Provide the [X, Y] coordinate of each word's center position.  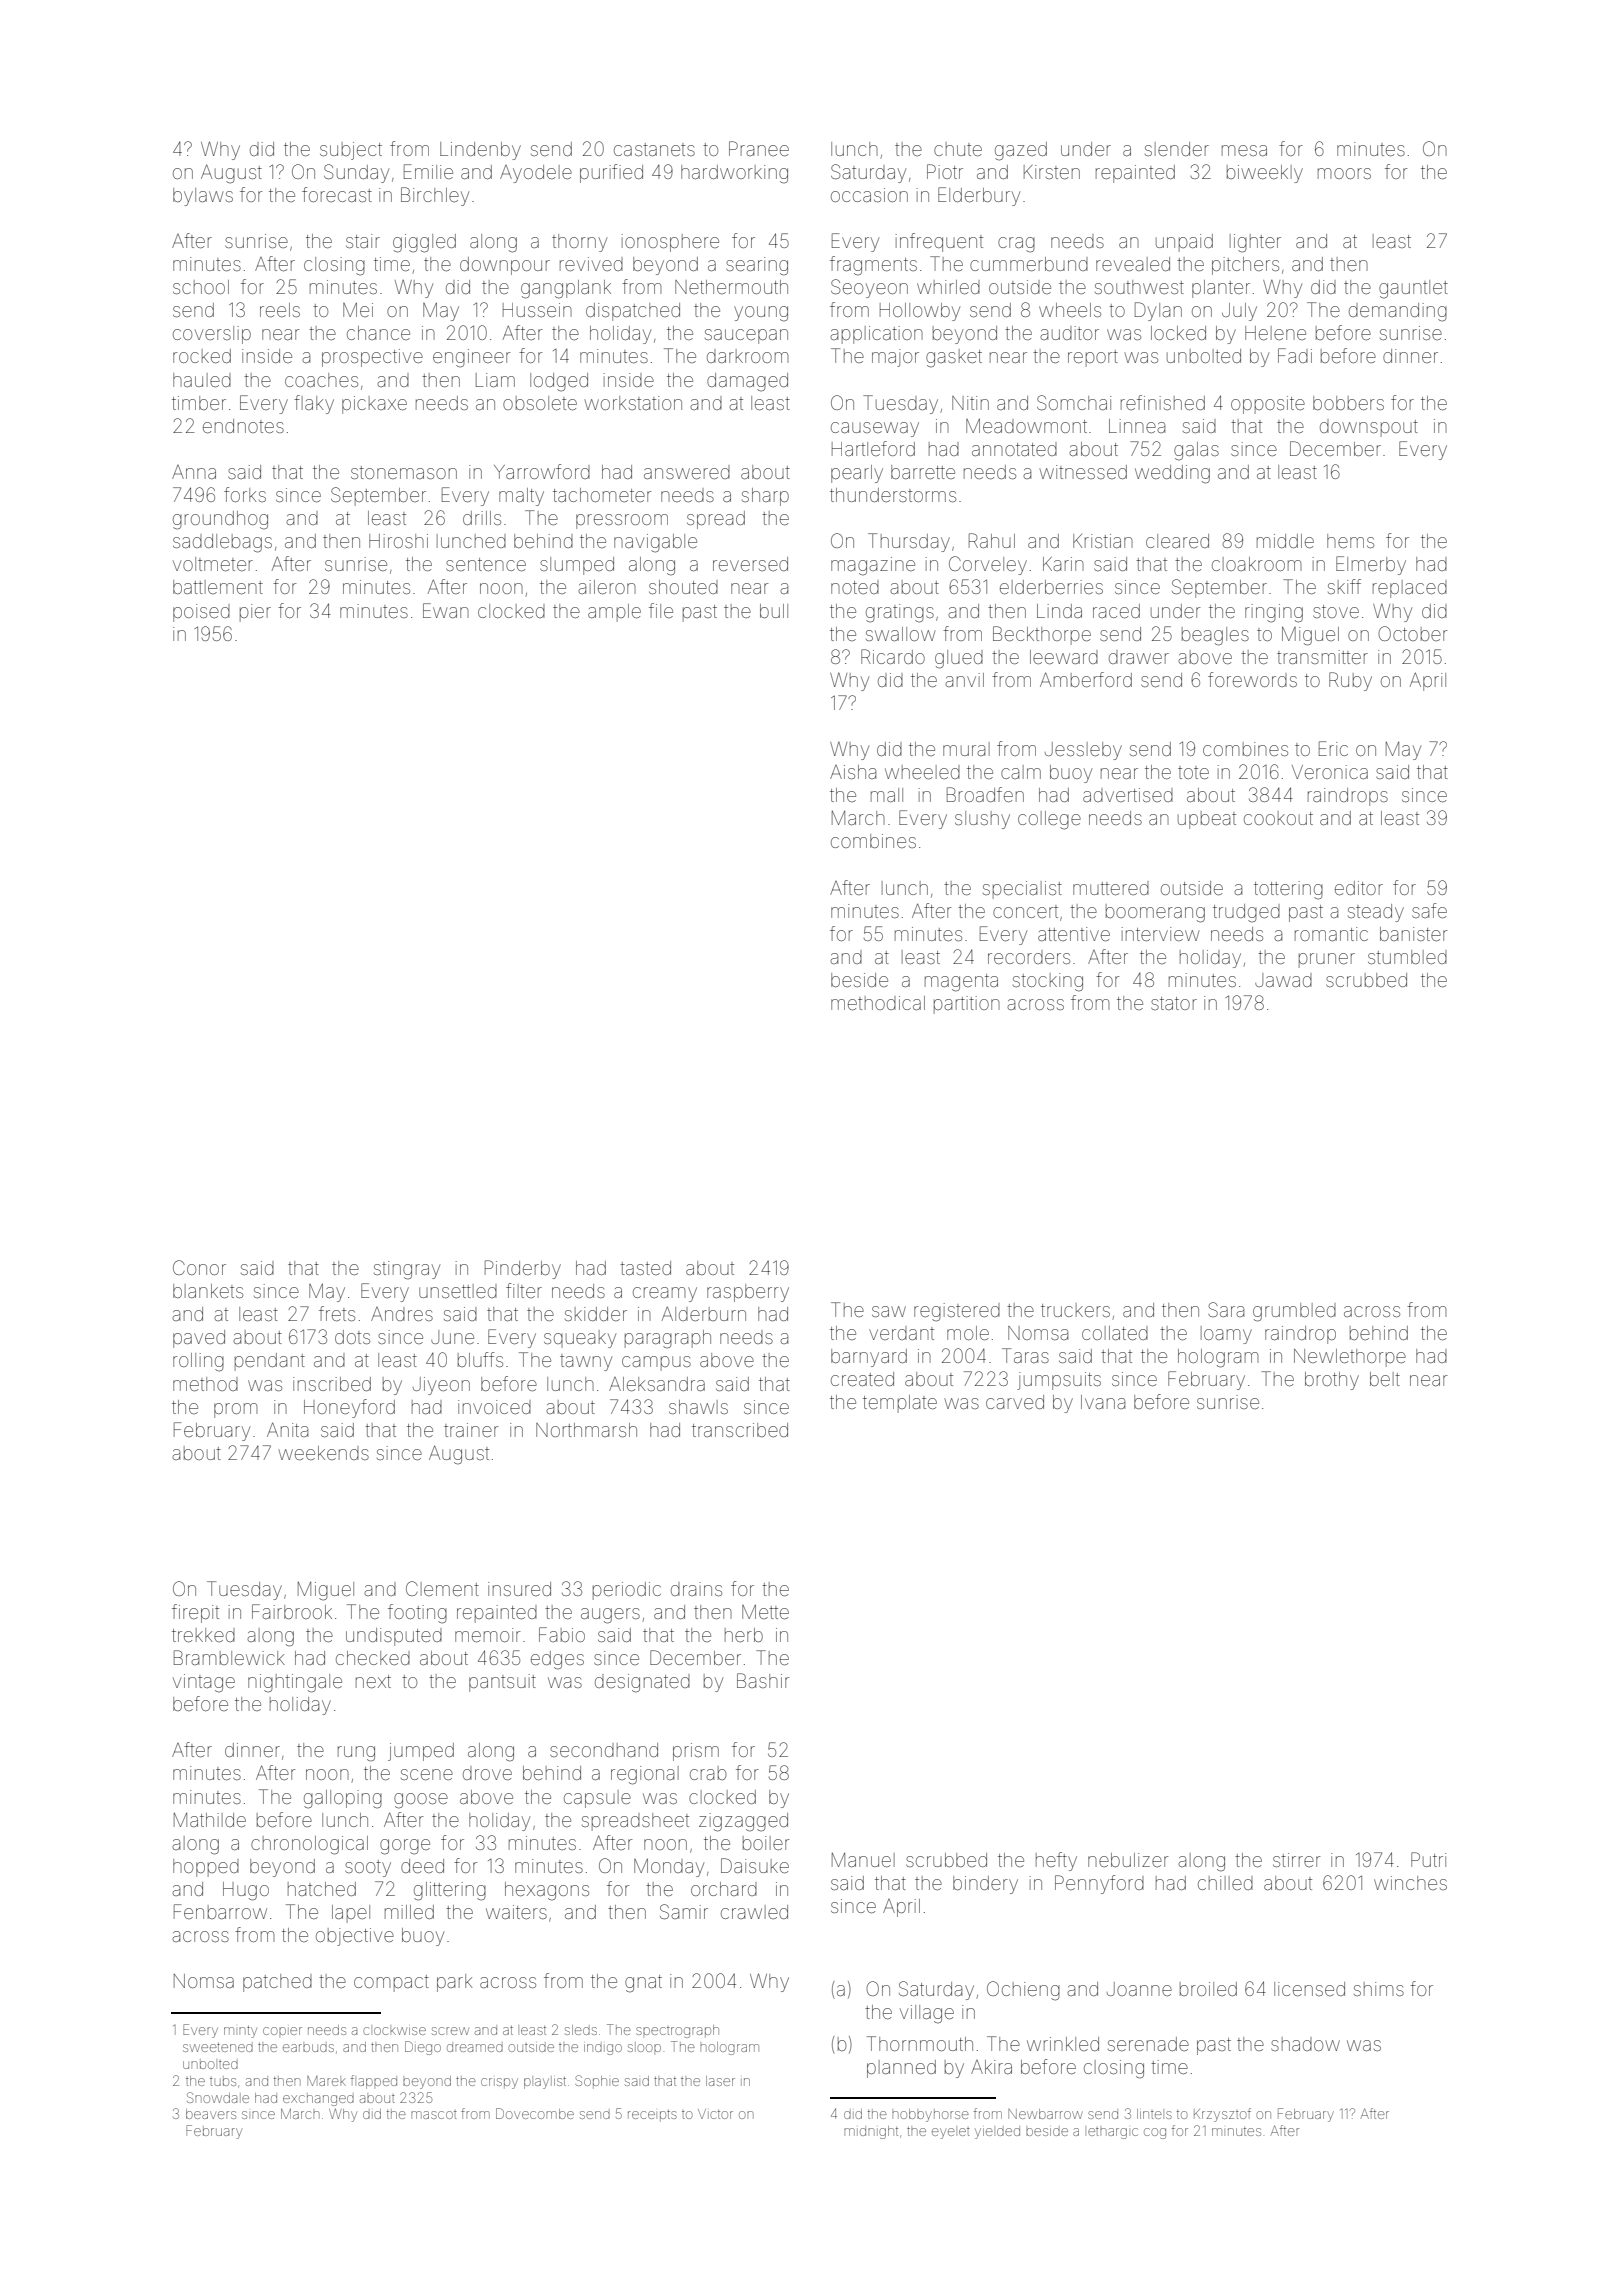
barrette [923, 472]
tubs [223, 2081]
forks [245, 494]
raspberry [748, 1293]
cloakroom [1256, 564]
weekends [324, 1453]
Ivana [1103, 1402]
